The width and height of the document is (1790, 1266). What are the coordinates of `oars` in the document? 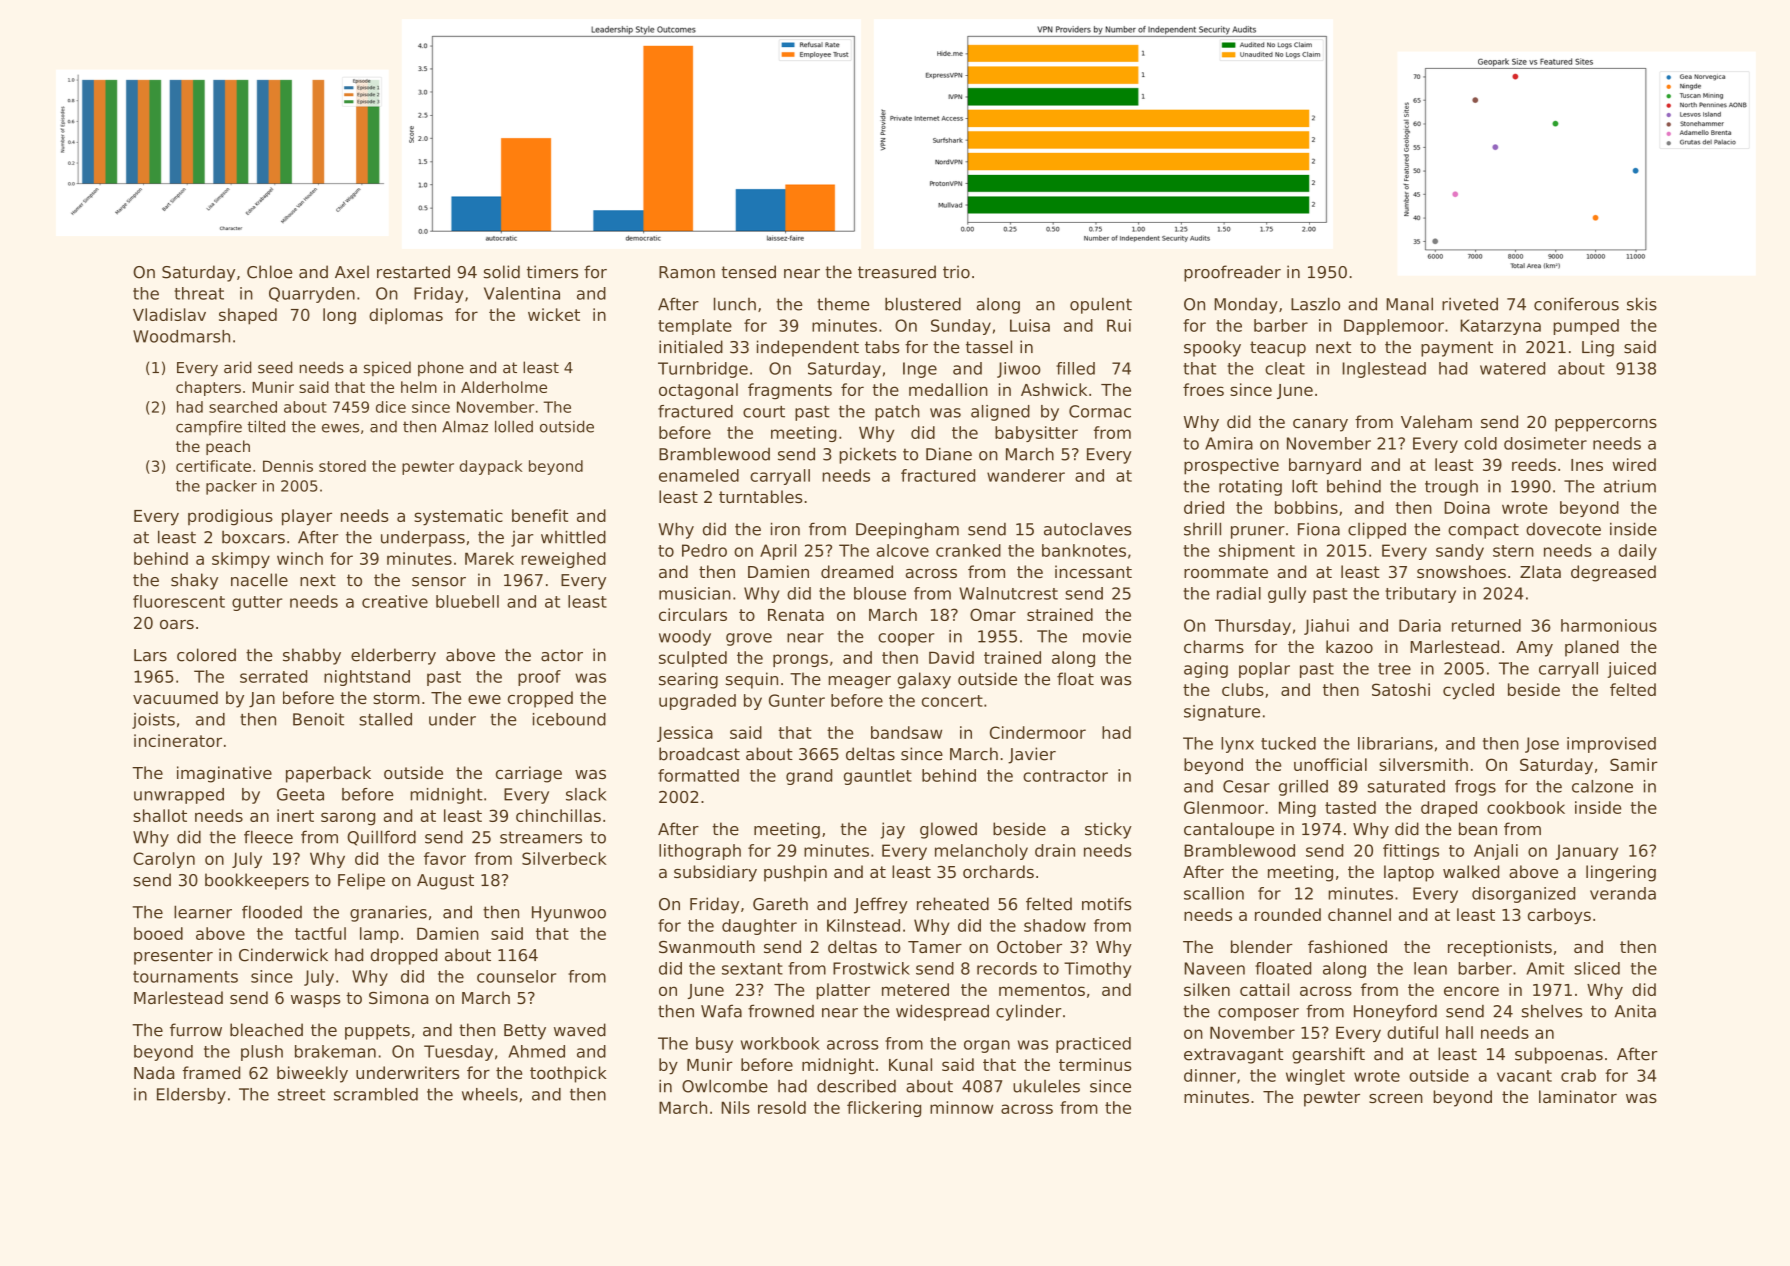 It's located at (177, 624).
